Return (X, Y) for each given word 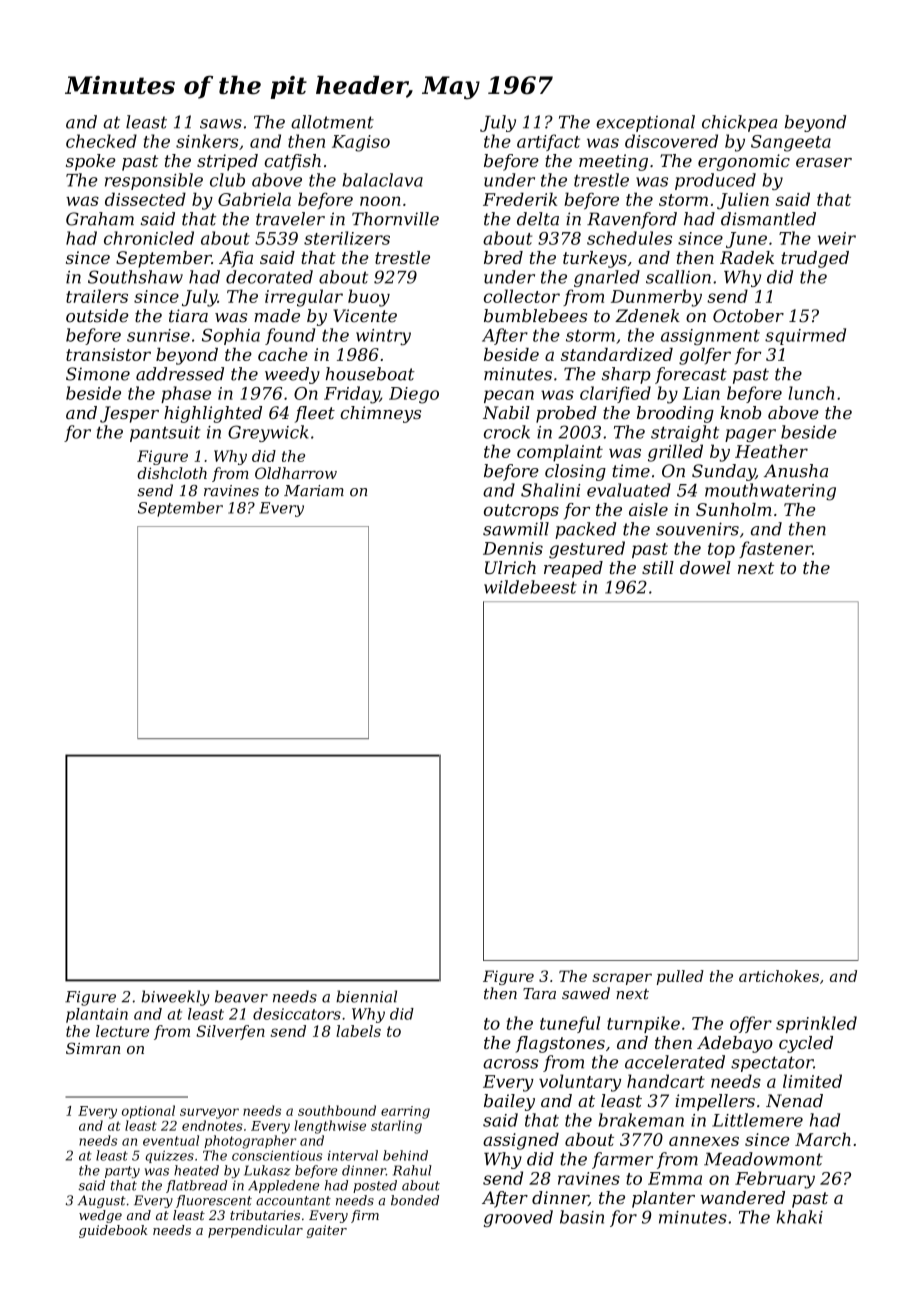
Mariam (314, 491)
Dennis (513, 548)
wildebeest (530, 587)
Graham (100, 219)
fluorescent (214, 1201)
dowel (705, 567)
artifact (548, 142)
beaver (241, 996)
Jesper (129, 414)
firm (365, 1216)
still (658, 567)
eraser (824, 162)
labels (358, 1031)
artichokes (779, 976)
